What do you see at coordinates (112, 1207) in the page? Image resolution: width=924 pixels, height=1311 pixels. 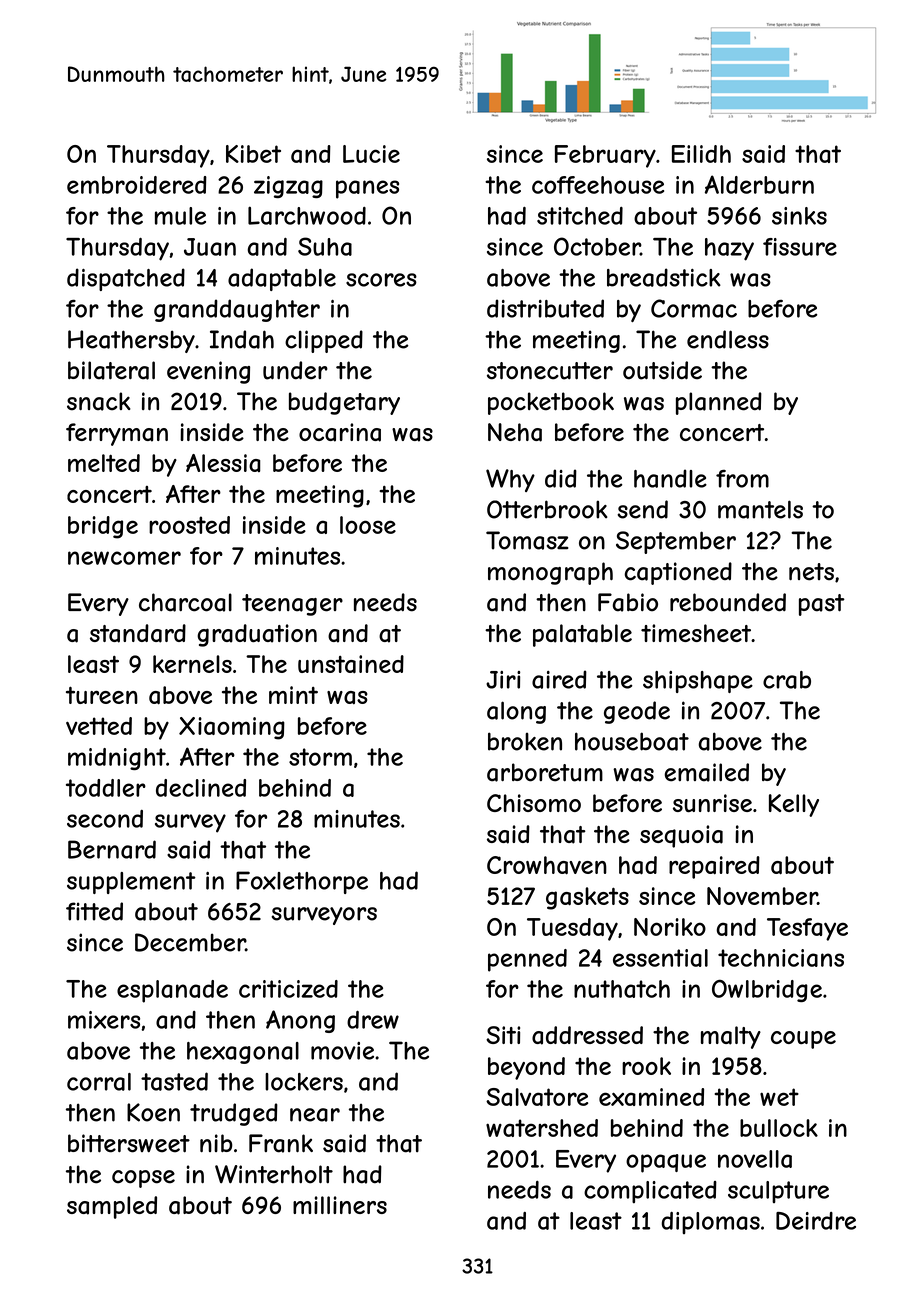 I see `sampled` at bounding box center [112, 1207].
